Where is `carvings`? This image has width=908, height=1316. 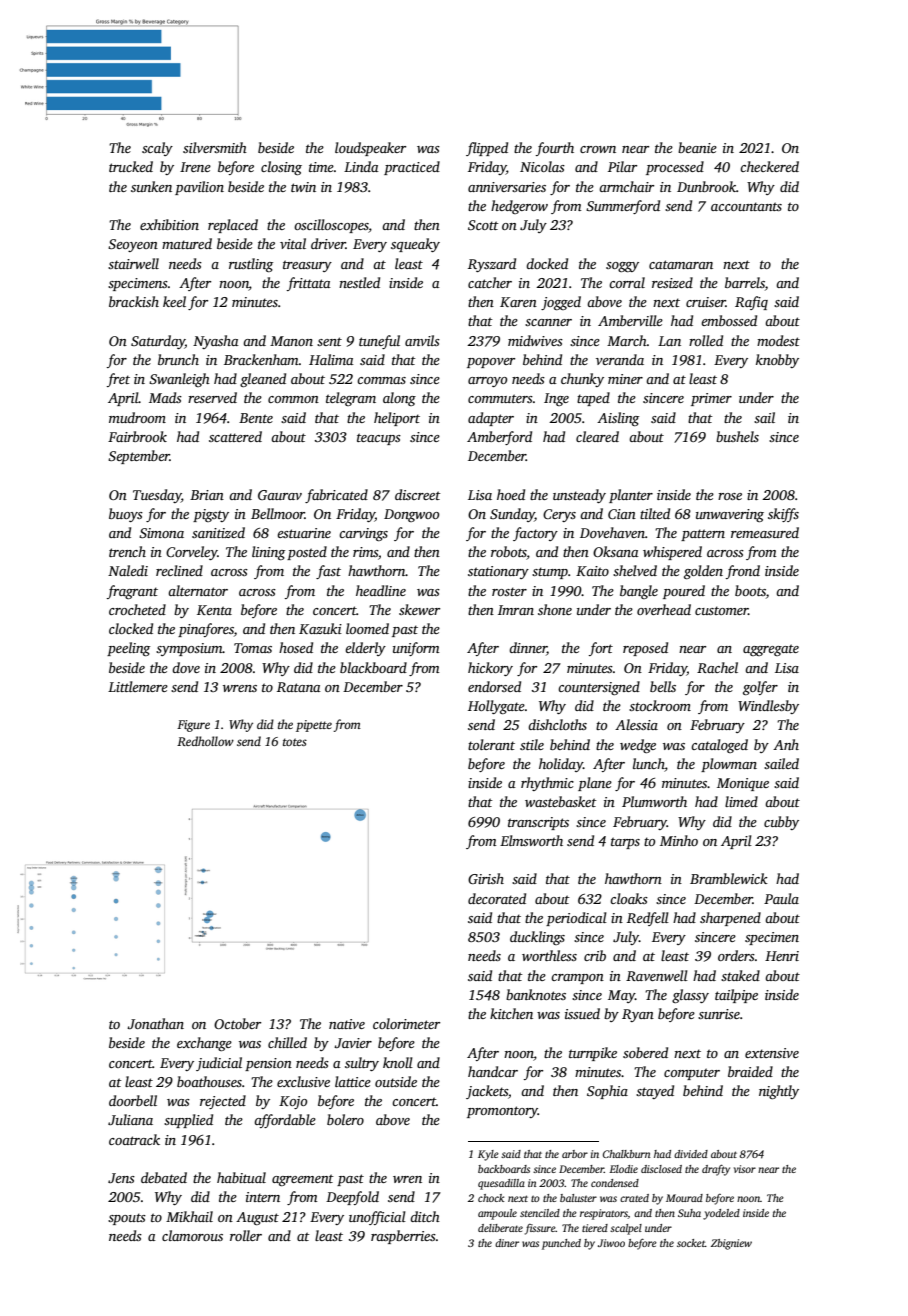
carvings is located at coordinates (363, 534).
